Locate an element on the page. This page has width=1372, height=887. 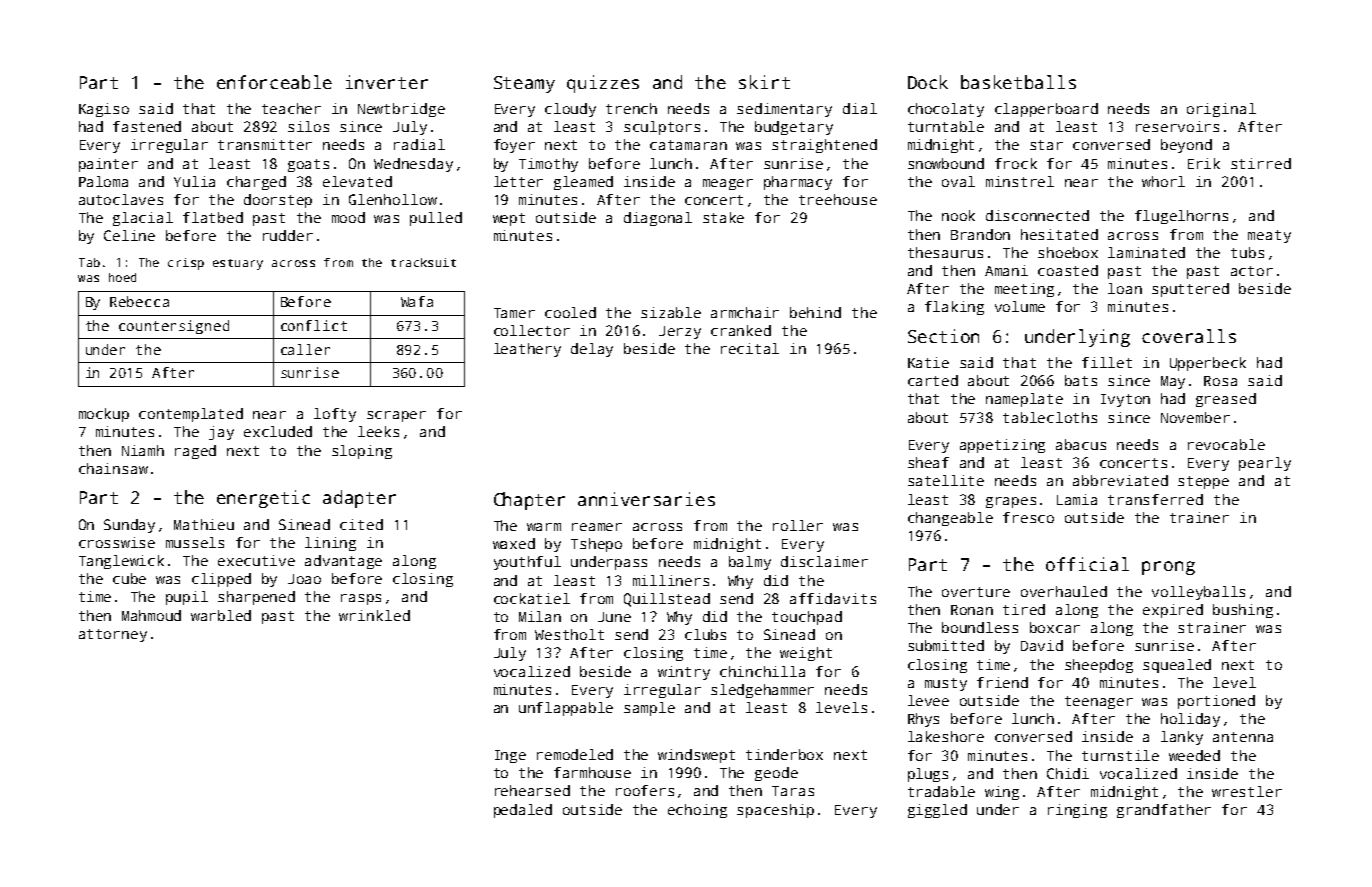
unflappable is located at coordinates (566, 709).
